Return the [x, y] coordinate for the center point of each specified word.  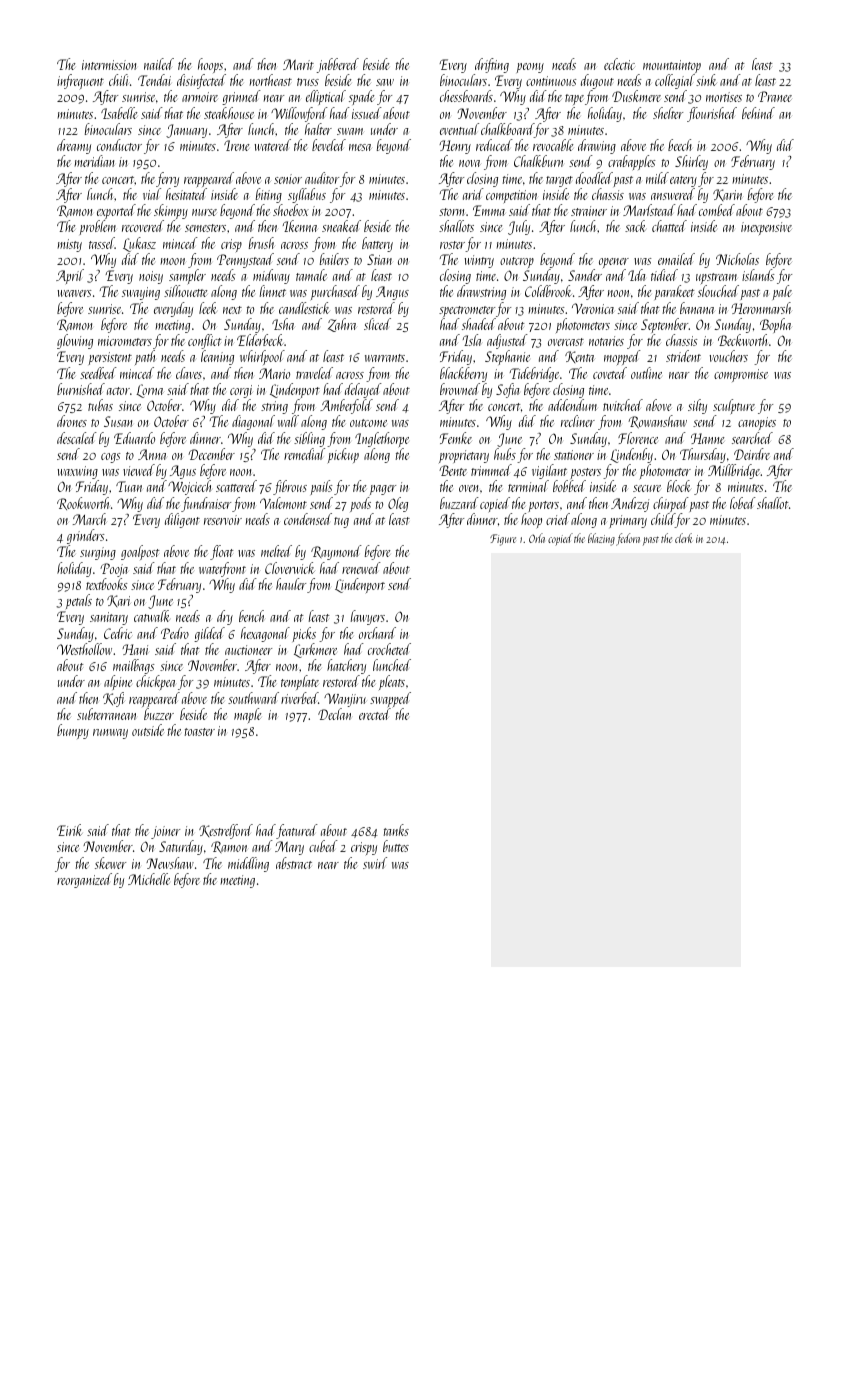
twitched [623, 405]
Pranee [775, 96]
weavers [75, 293]
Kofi [114, 699]
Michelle [149, 879]
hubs [505, 454]
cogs [111, 458]
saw [385, 82]
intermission [109, 65]
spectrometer [467, 311]
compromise [741, 375]
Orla [537, 538]
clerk [684, 538]
